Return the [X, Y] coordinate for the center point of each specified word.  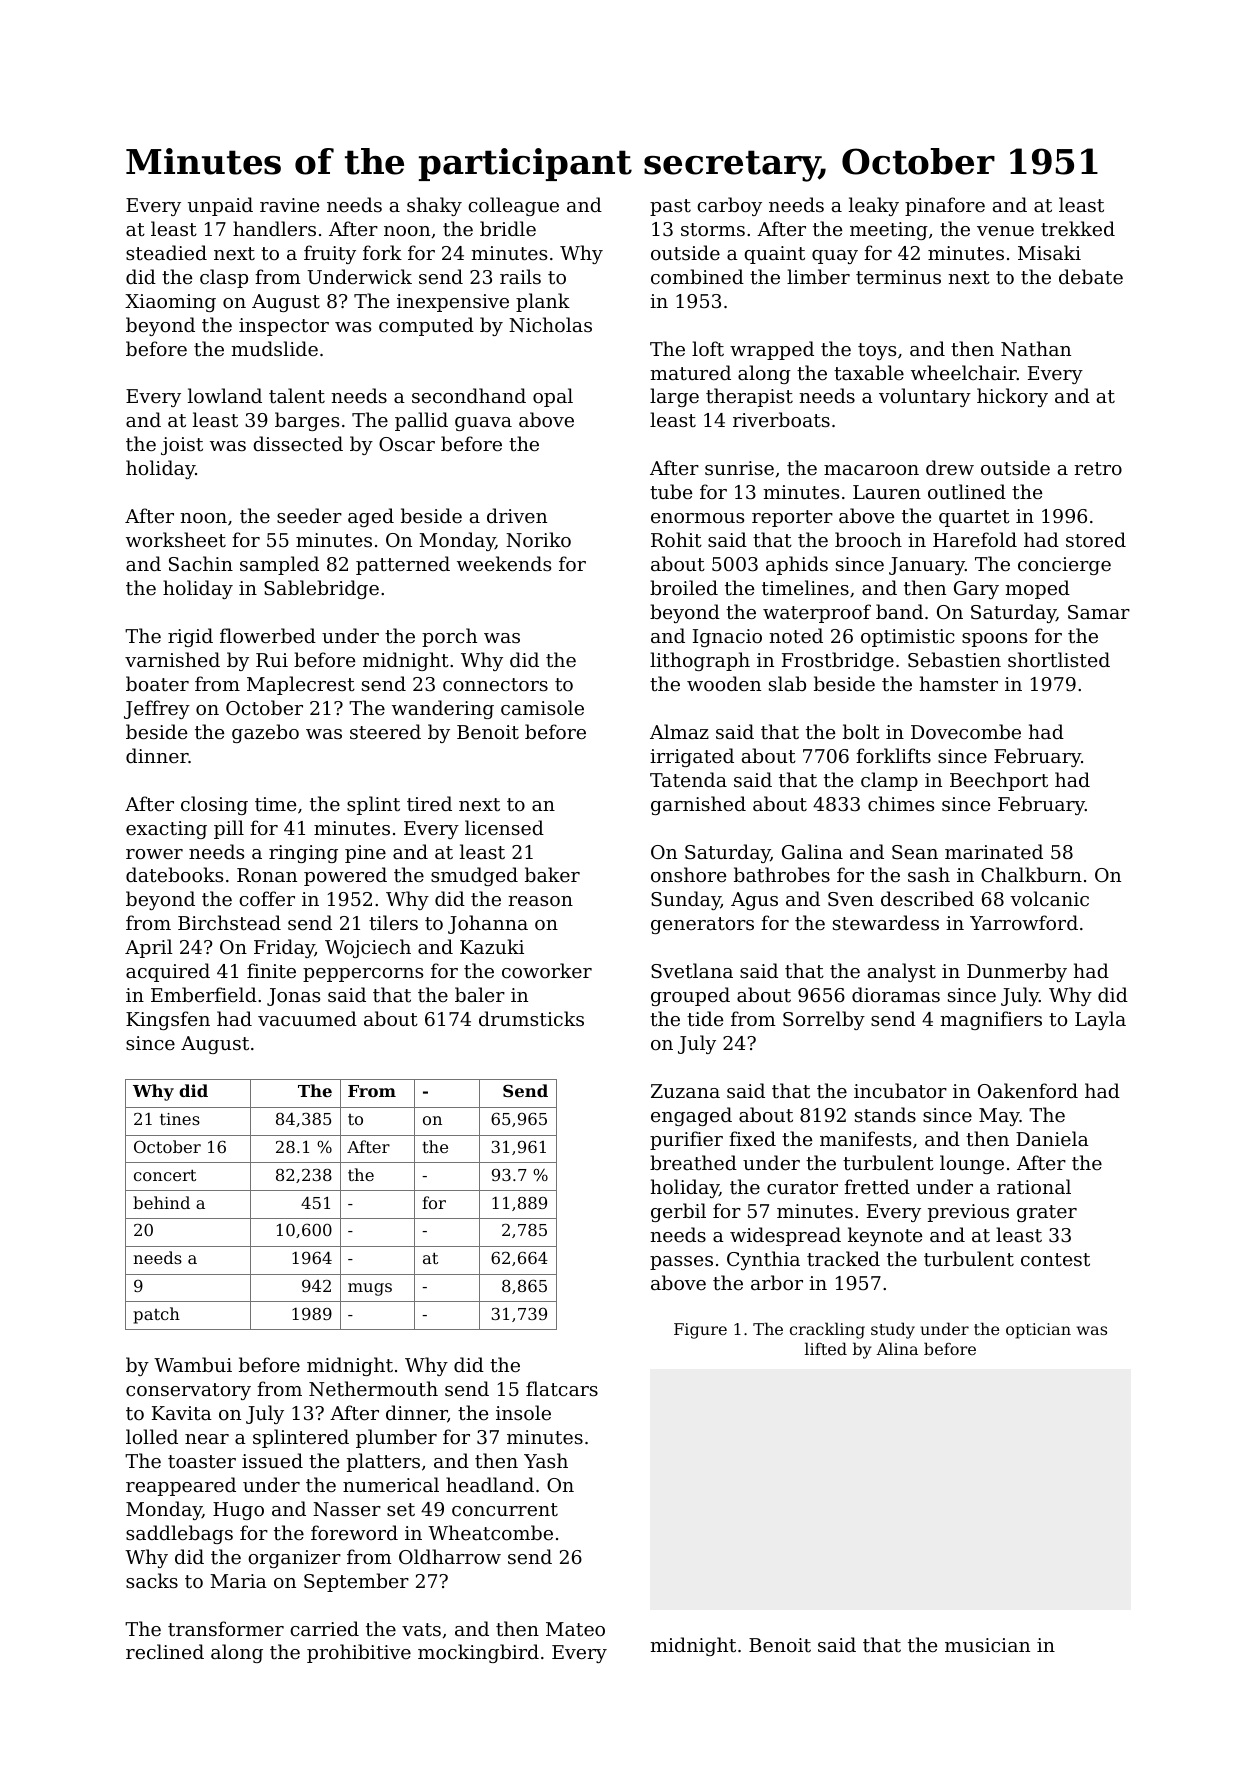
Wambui [193, 1364]
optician [1038, 1331]
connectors [495, 684]
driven [517, 515]
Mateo [575, 1629]
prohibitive [359, 1653]
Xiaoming [170, 303]
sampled [279, 565]
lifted [826, 1348]
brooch [868, 539]
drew [950, 467]
